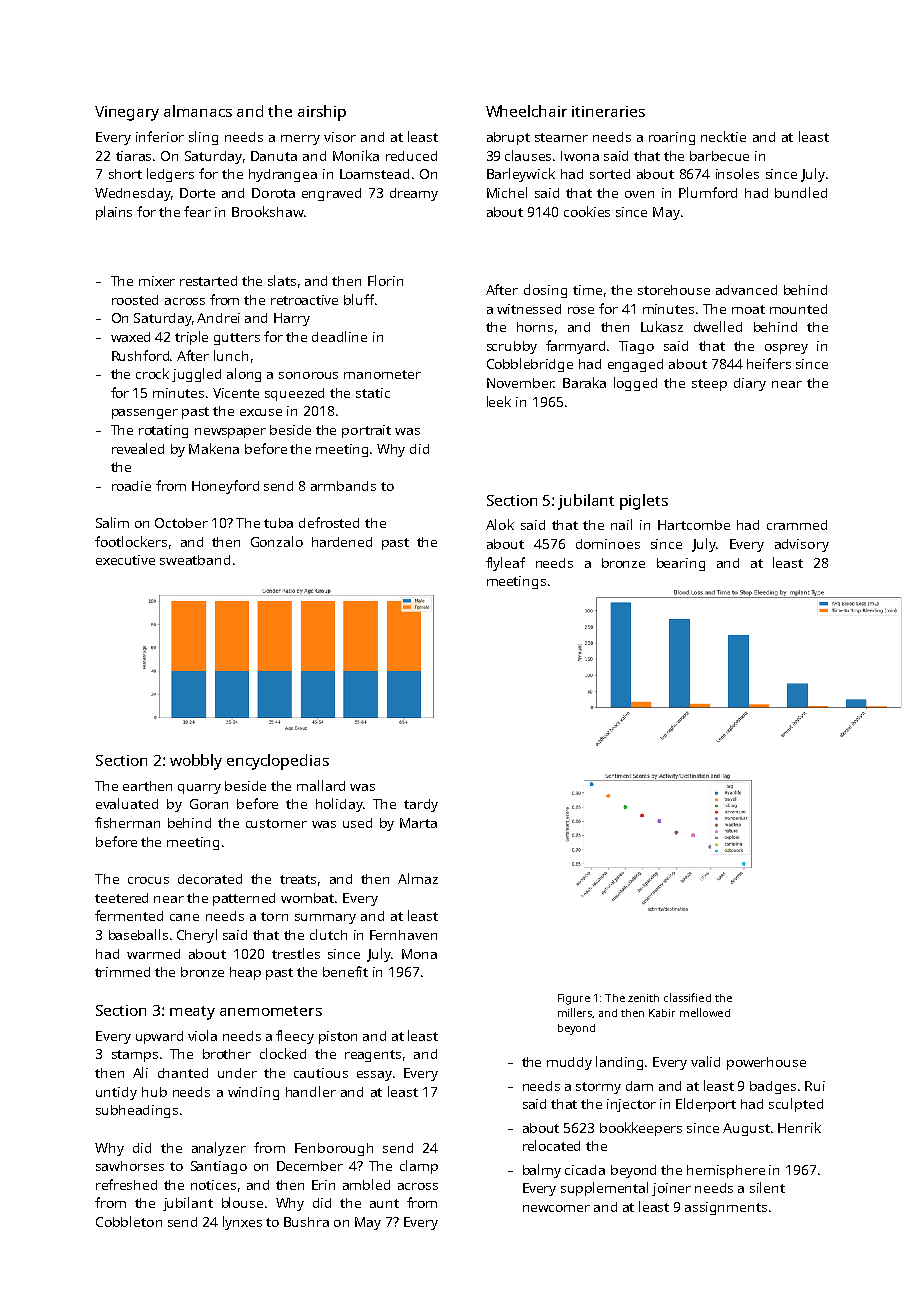 The image size is (924, 1314). What do you see at coordinates (283, 1053) in the screenshot?
I see `clocked` at bounding box center [283, 1053].
